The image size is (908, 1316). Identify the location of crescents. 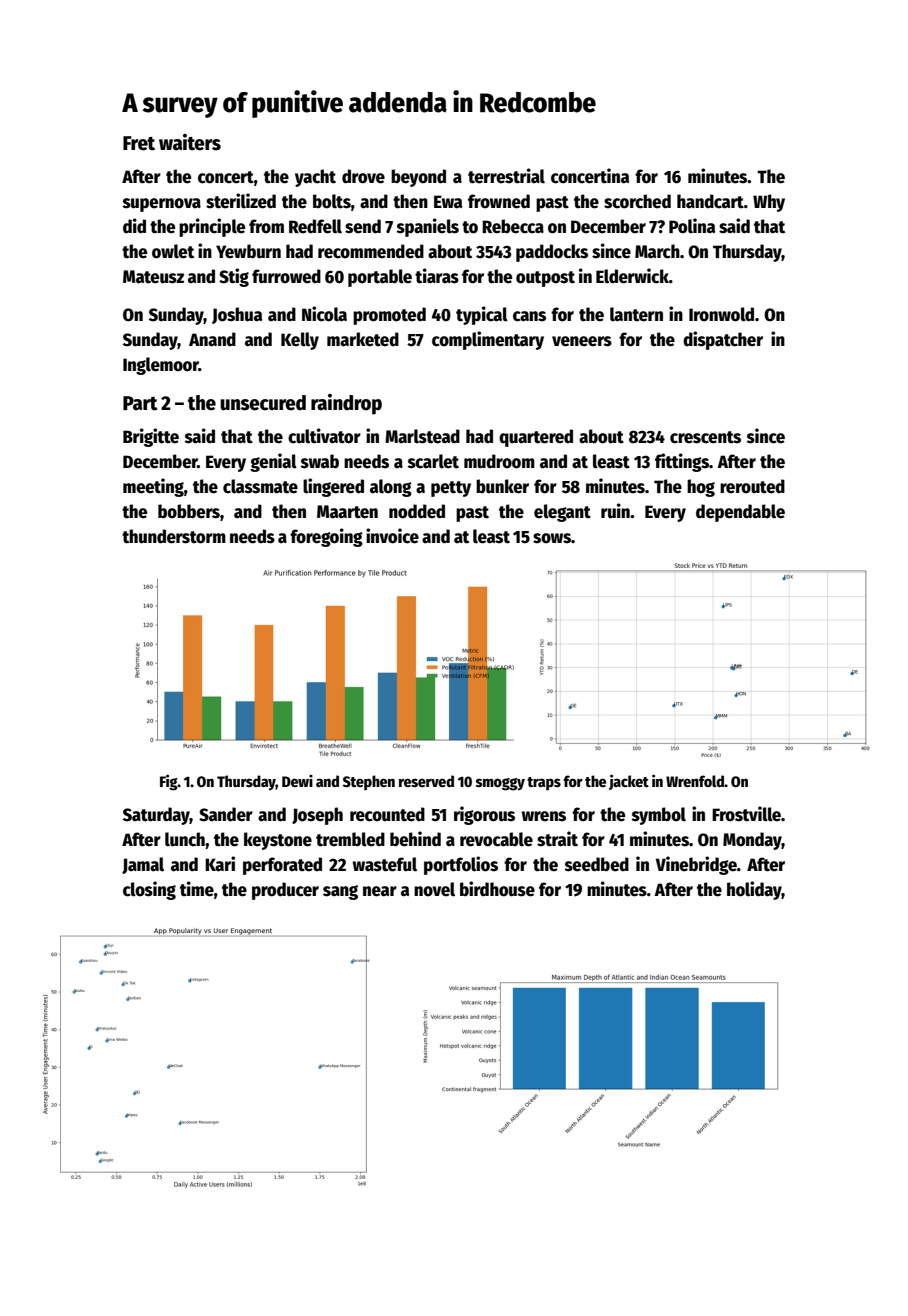
(705, 437).
